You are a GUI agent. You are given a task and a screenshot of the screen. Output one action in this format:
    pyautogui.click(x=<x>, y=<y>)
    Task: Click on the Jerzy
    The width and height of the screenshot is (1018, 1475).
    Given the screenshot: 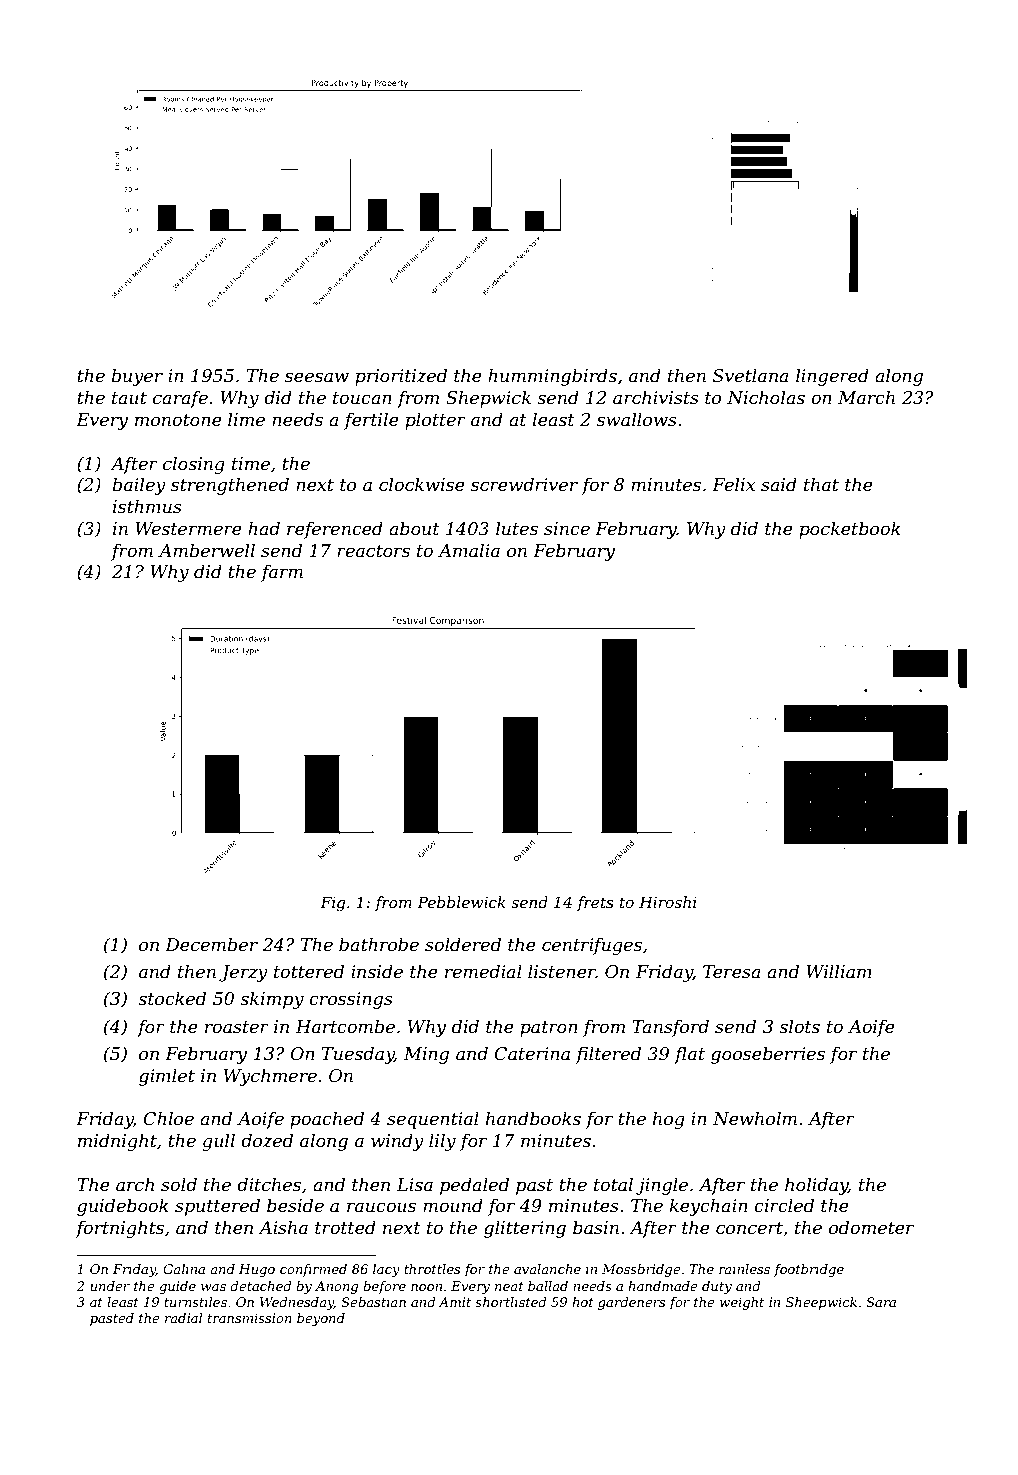 What is the action you would take?
    pyautogui.click(x=243, y=973)
